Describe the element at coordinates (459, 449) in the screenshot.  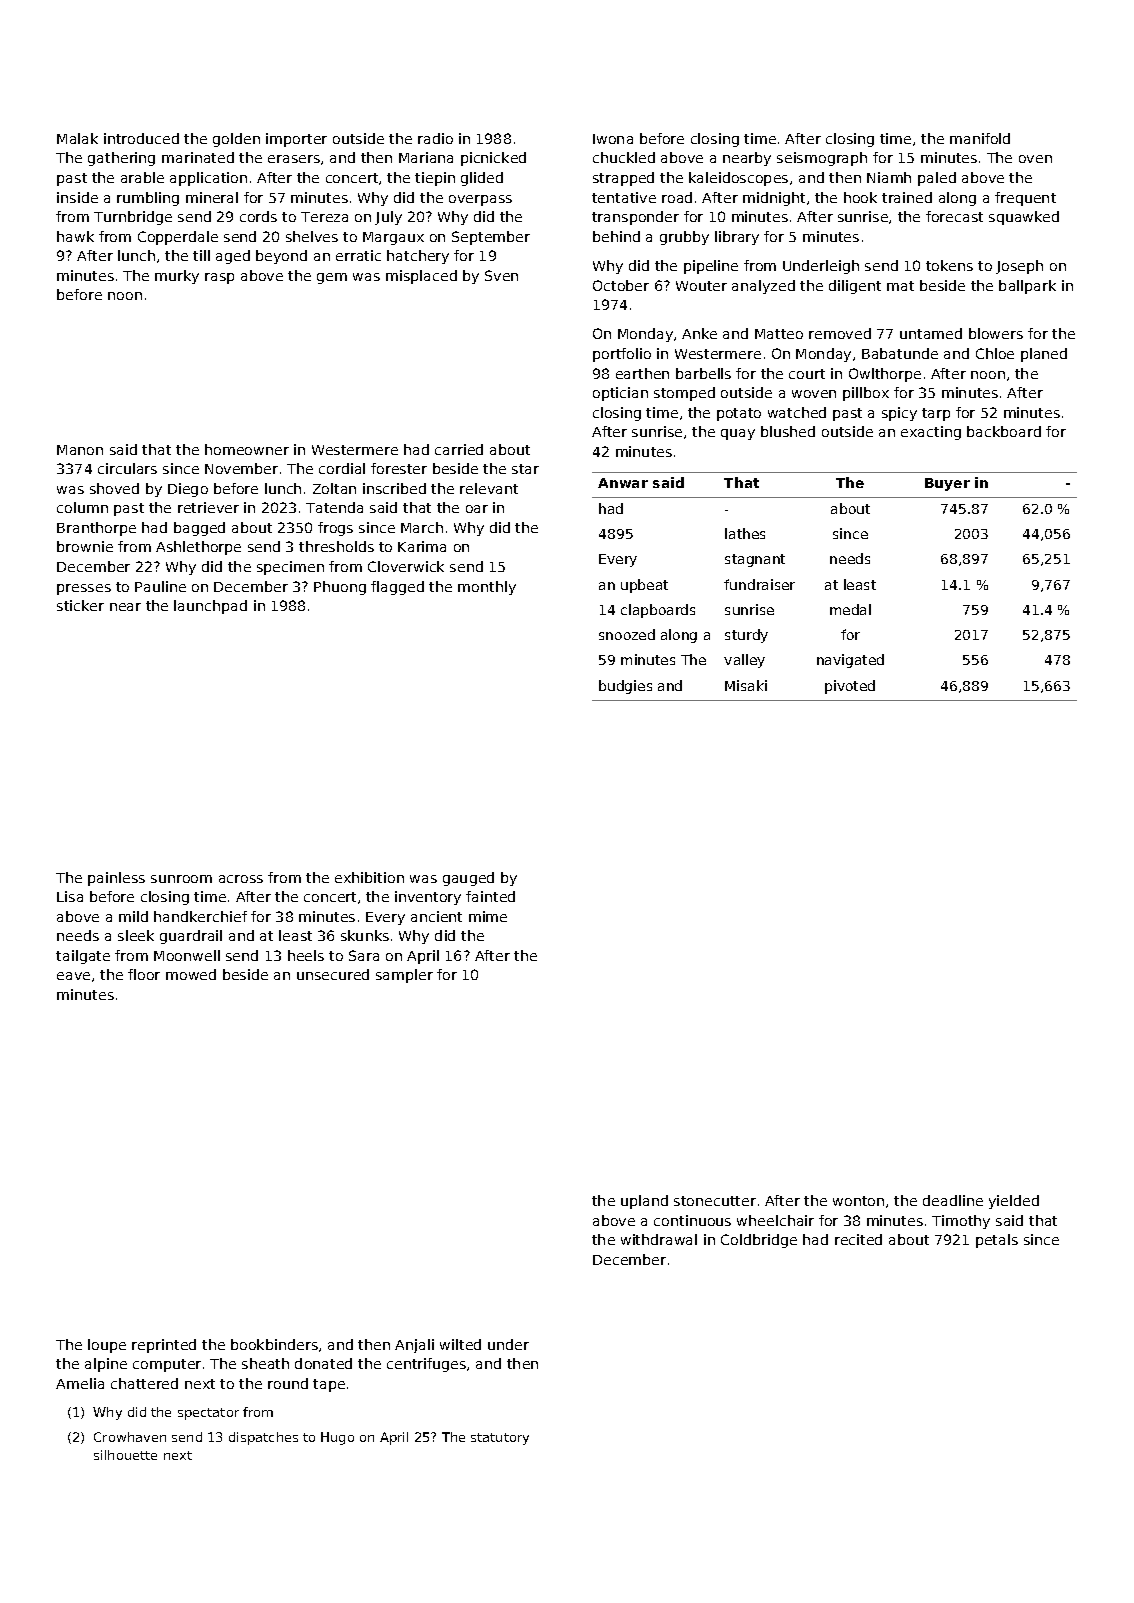
I see `carried` at that location.
